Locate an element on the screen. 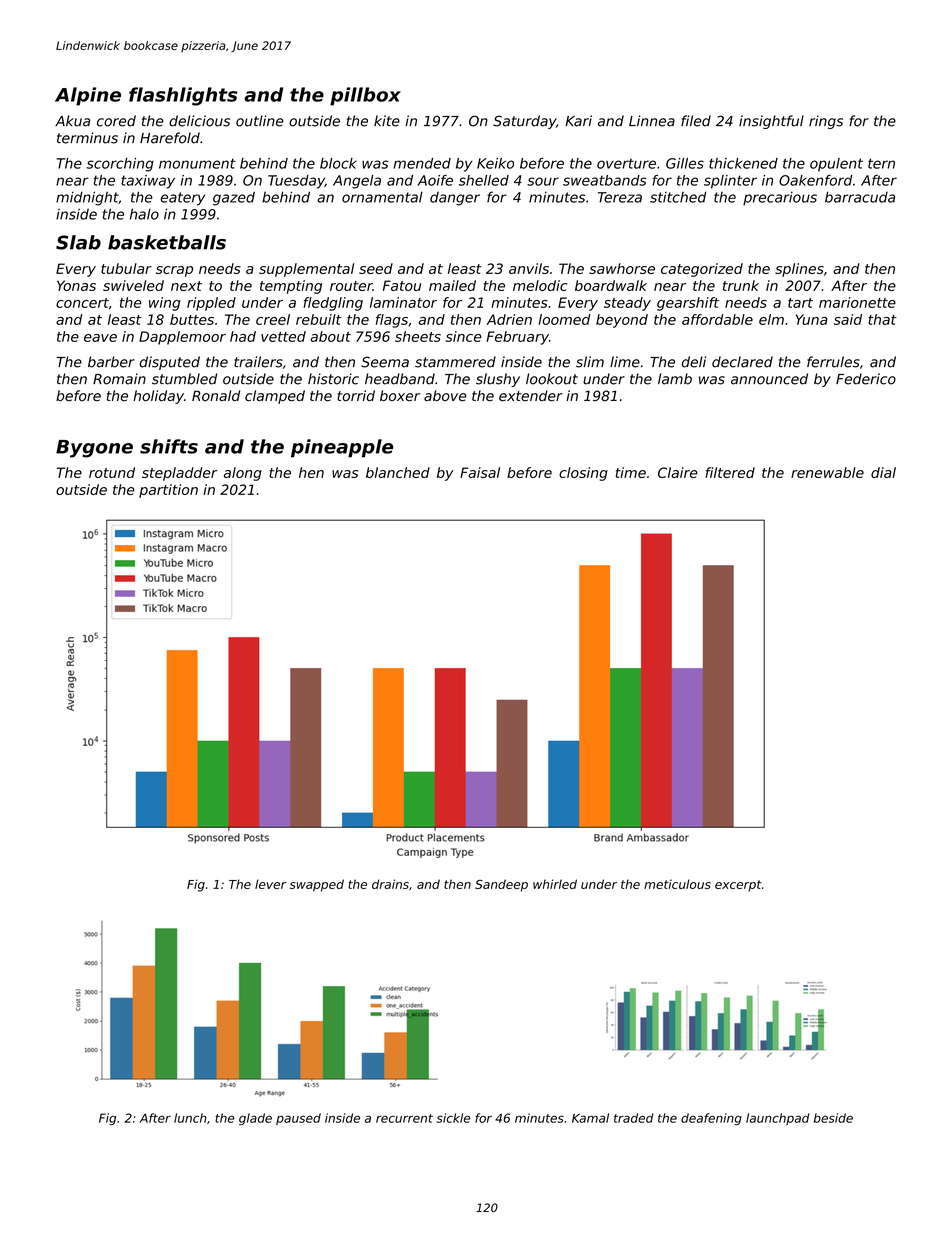  tern is located at coordinates (881, 163).
